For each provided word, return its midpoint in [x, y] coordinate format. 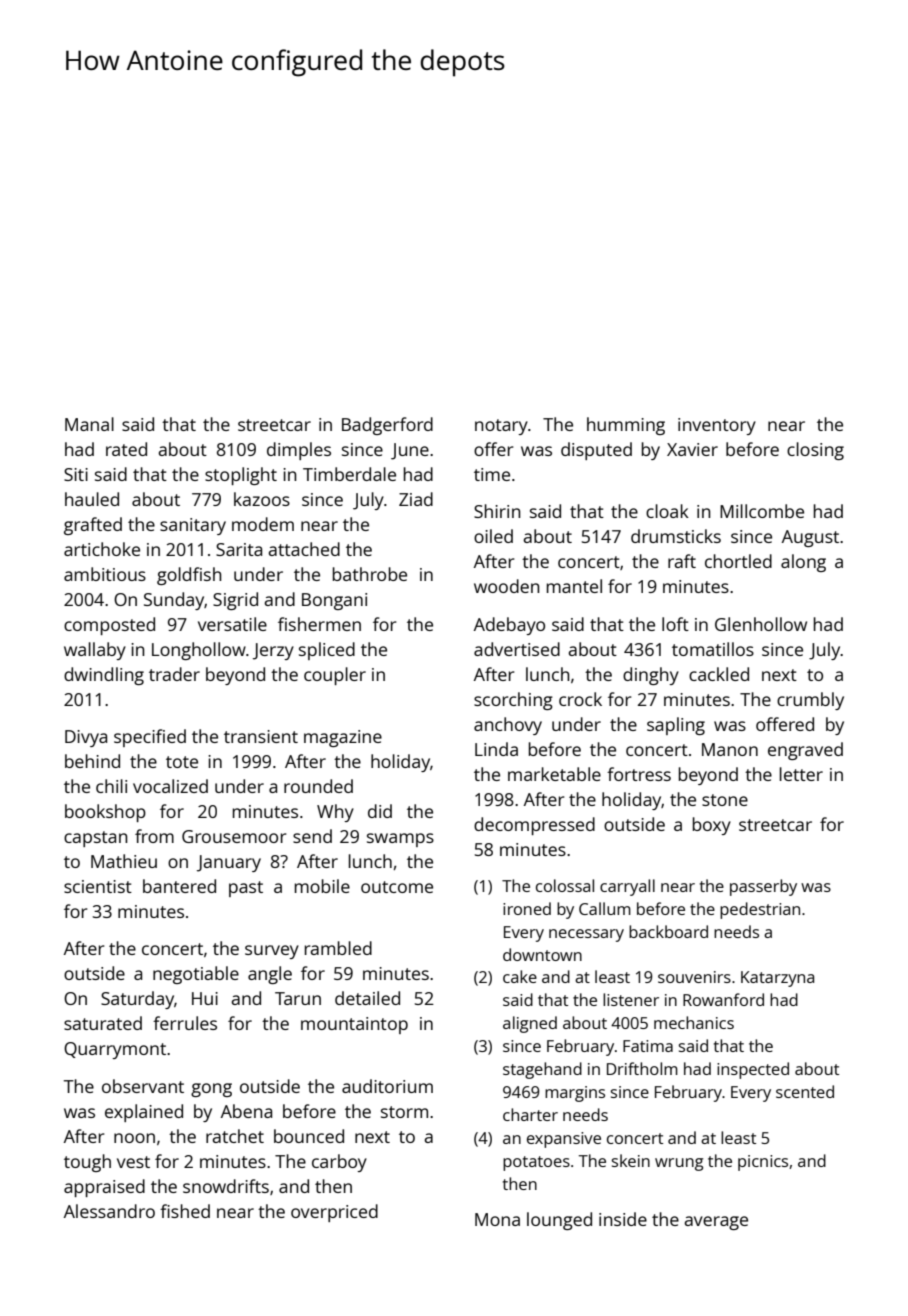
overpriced [334, 1213]
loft [675, 624]
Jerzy [273, 651]
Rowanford [723, 999]
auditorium [387, 1086]
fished [185, 1211]
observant [143, 1086]
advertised [517, 649]
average [716, 1223]
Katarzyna [777, 979]
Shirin [497, 511]
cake [520, 976]
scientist [98, 886]
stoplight [241, 476]
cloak [667, 511]
